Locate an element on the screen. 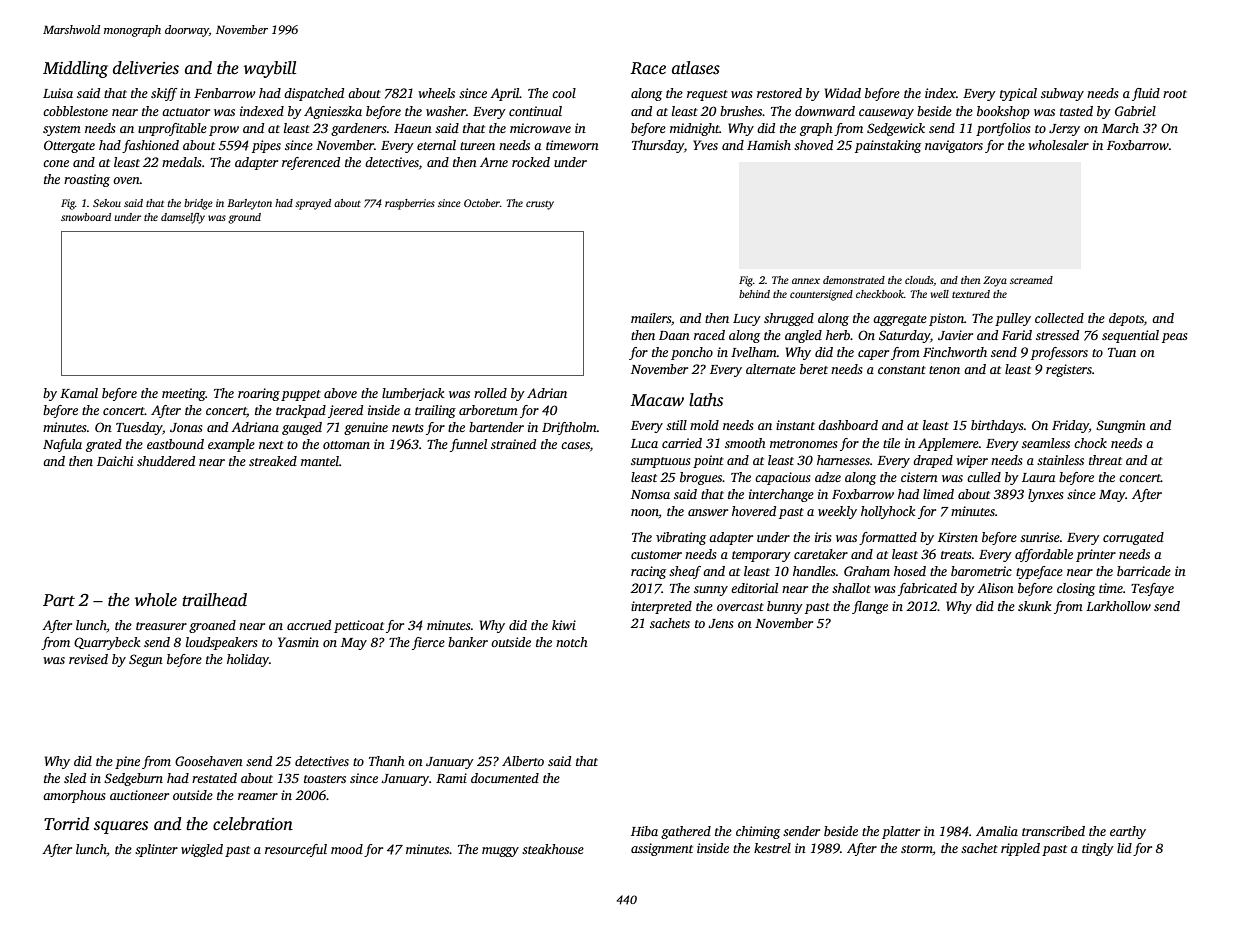 The image size is (1233, 952). assignment is located at coordinates (662, 849).
